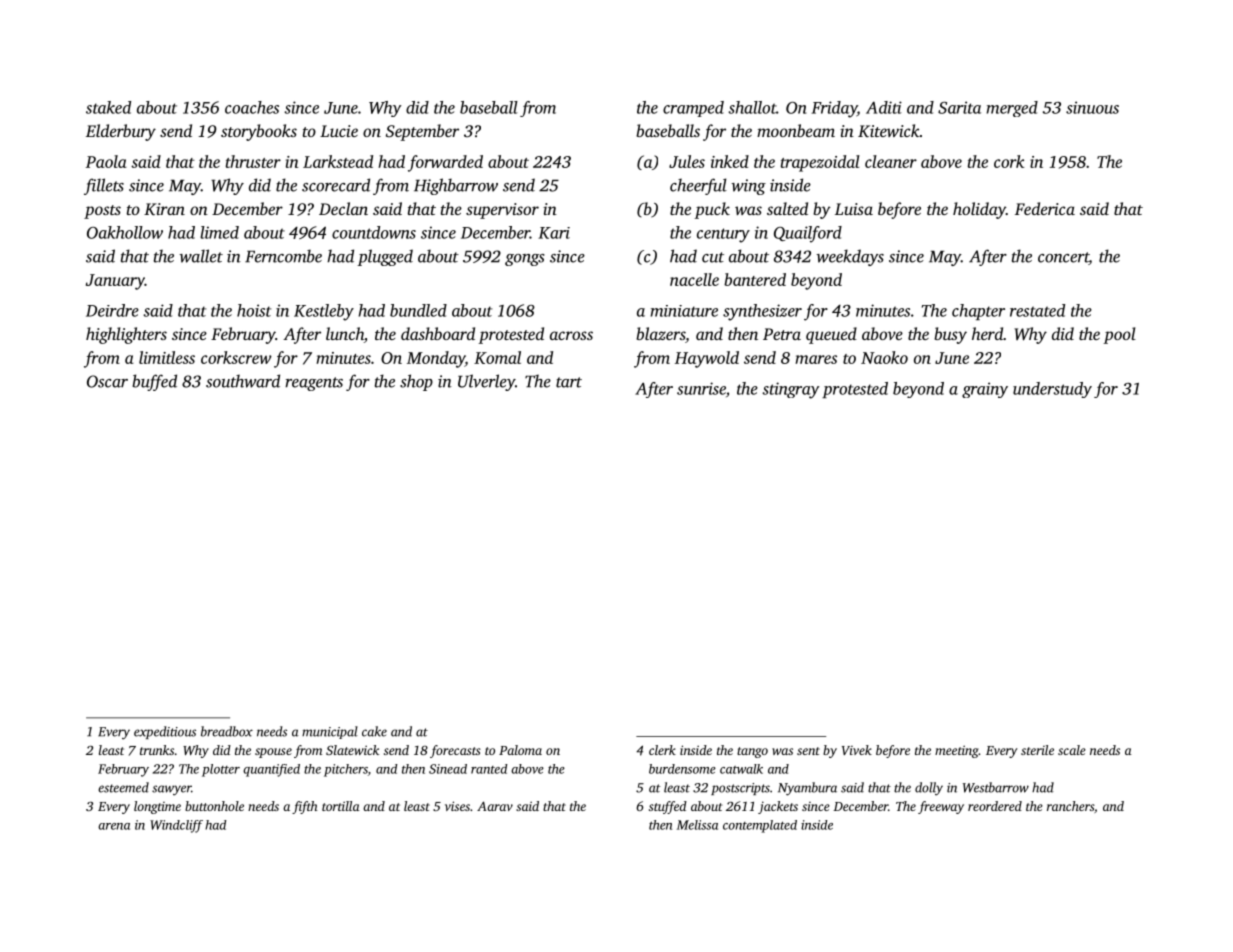 The image size is (1233, 952). I want to click on Paola, so click(106, 161).
